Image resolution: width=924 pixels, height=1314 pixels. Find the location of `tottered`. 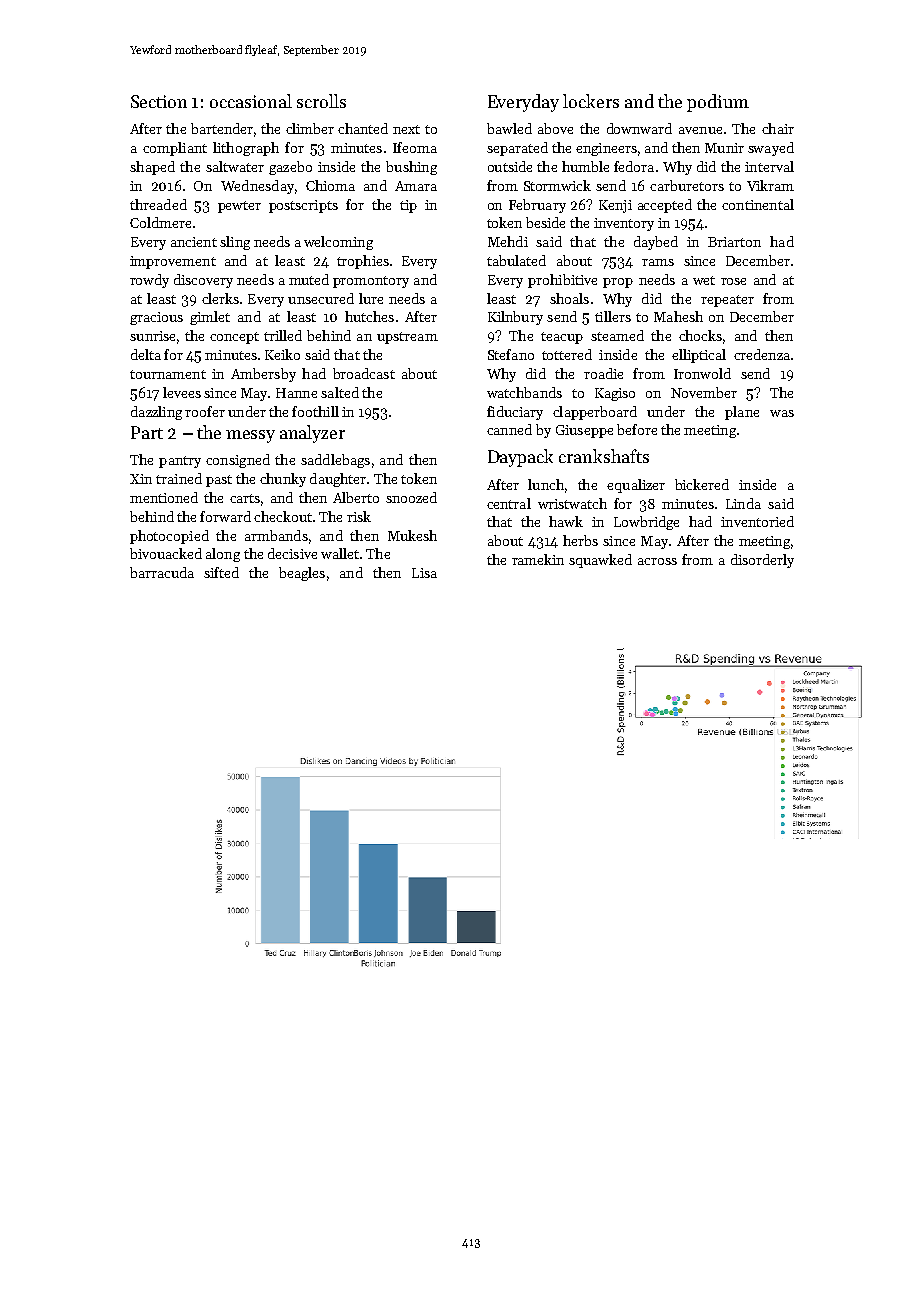

tottered is located at coordinates (567, 354).
